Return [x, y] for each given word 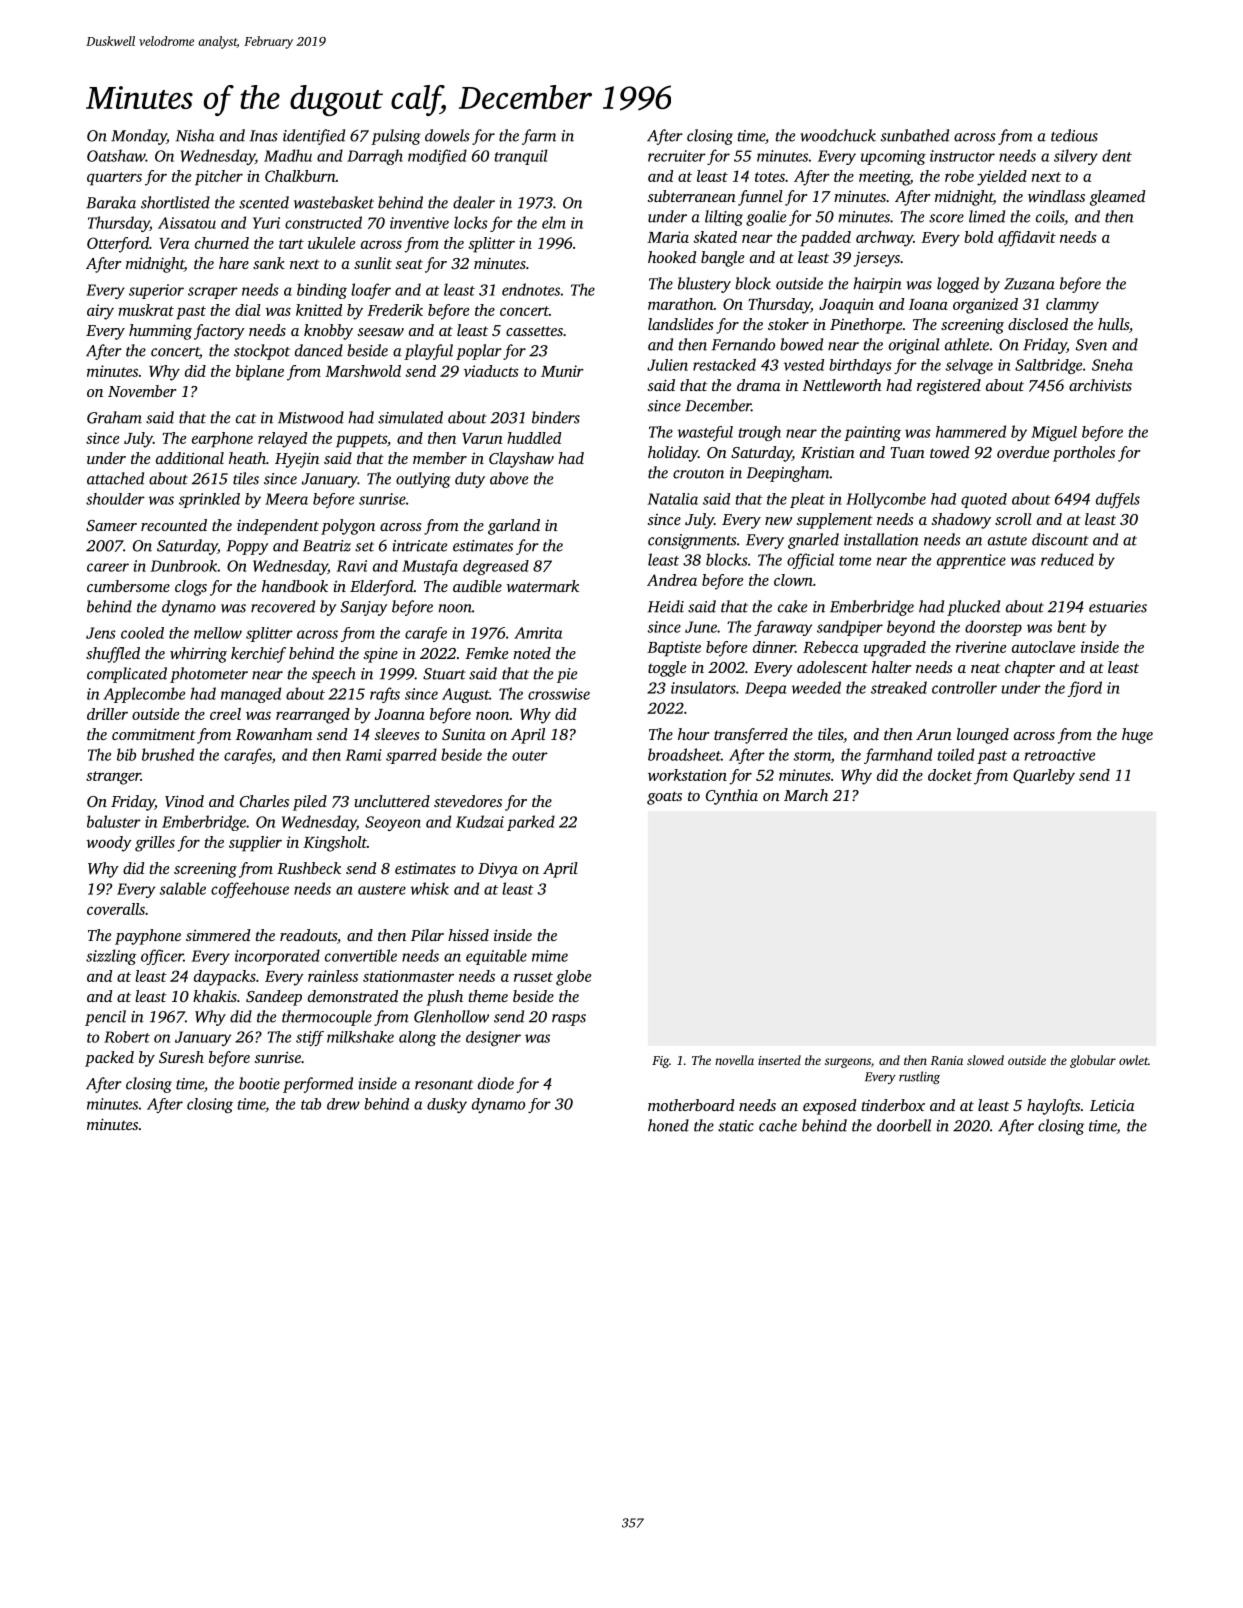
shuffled [113, 655]
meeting [884, 178]
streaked [899, 687]
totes [770, 177]
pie [567, 675]
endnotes [531, 289]
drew [343, 1104]
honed [668, 1125]
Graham [114, 417]
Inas [264, 136]
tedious [1074, 135]
